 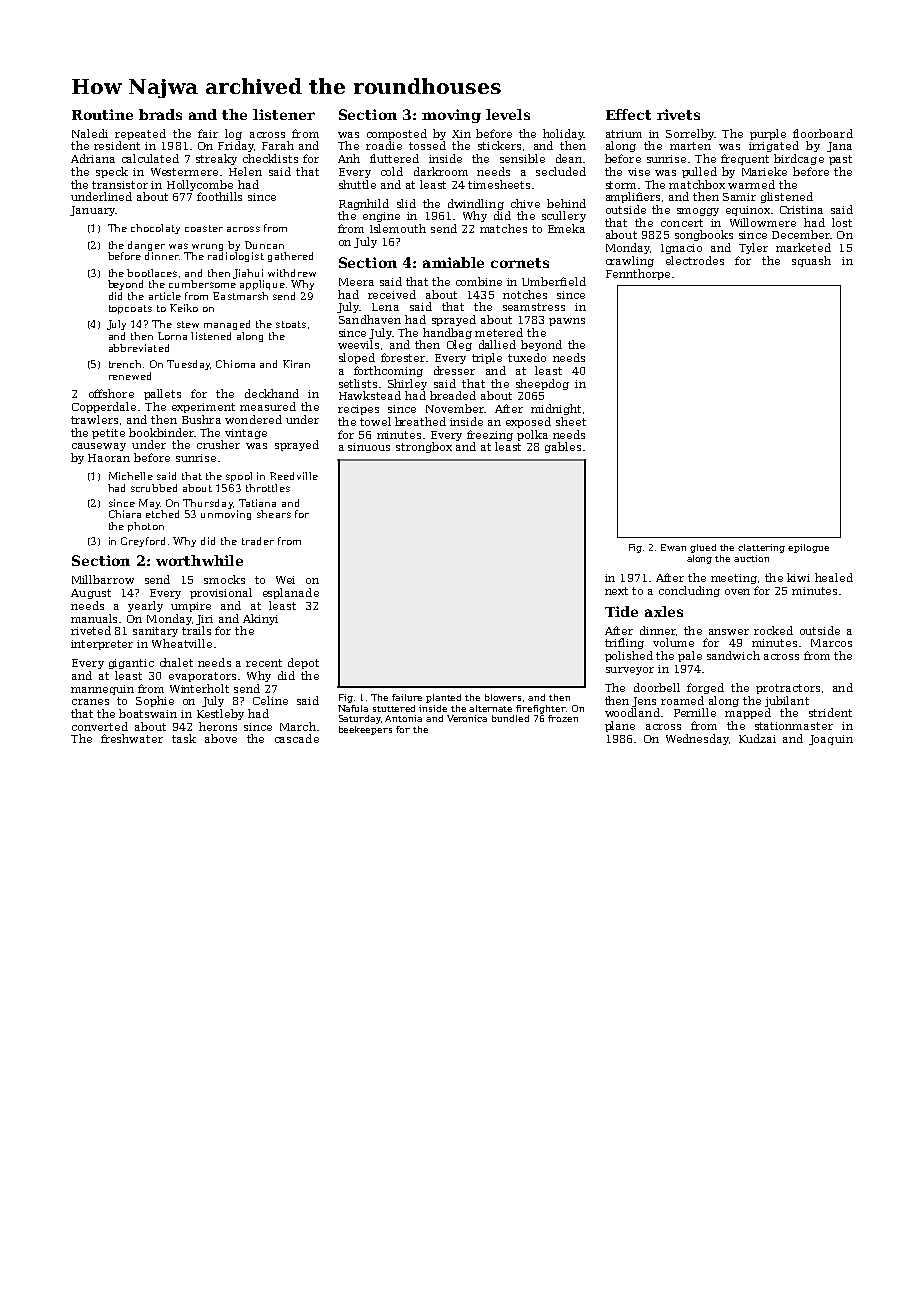 What do you see at coordinates (303, 663) in the screenshot?
I see `depot` at bounding box center [303, 663].
